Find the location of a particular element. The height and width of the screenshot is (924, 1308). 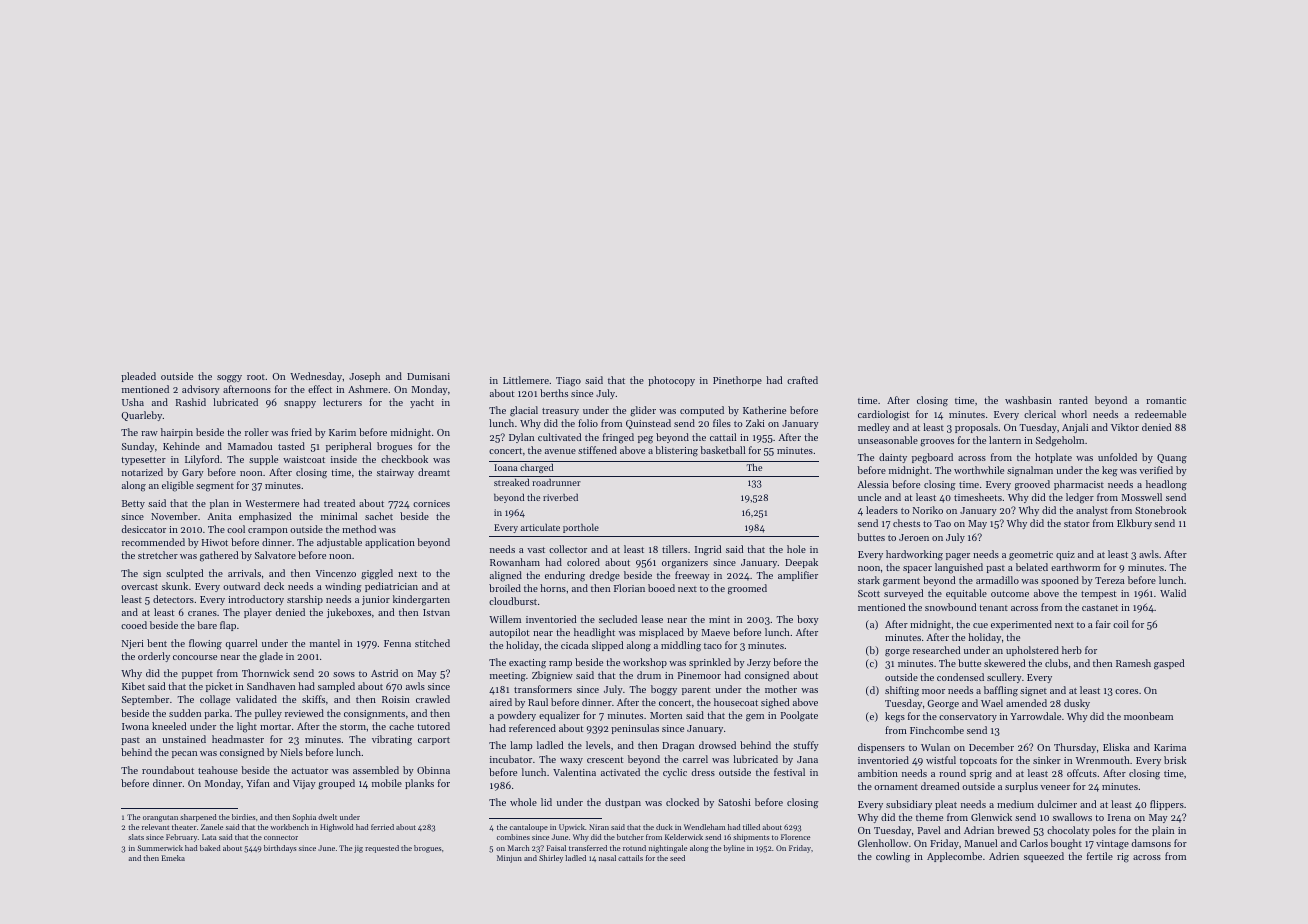

pecan is located at coordinates (184, 754).
